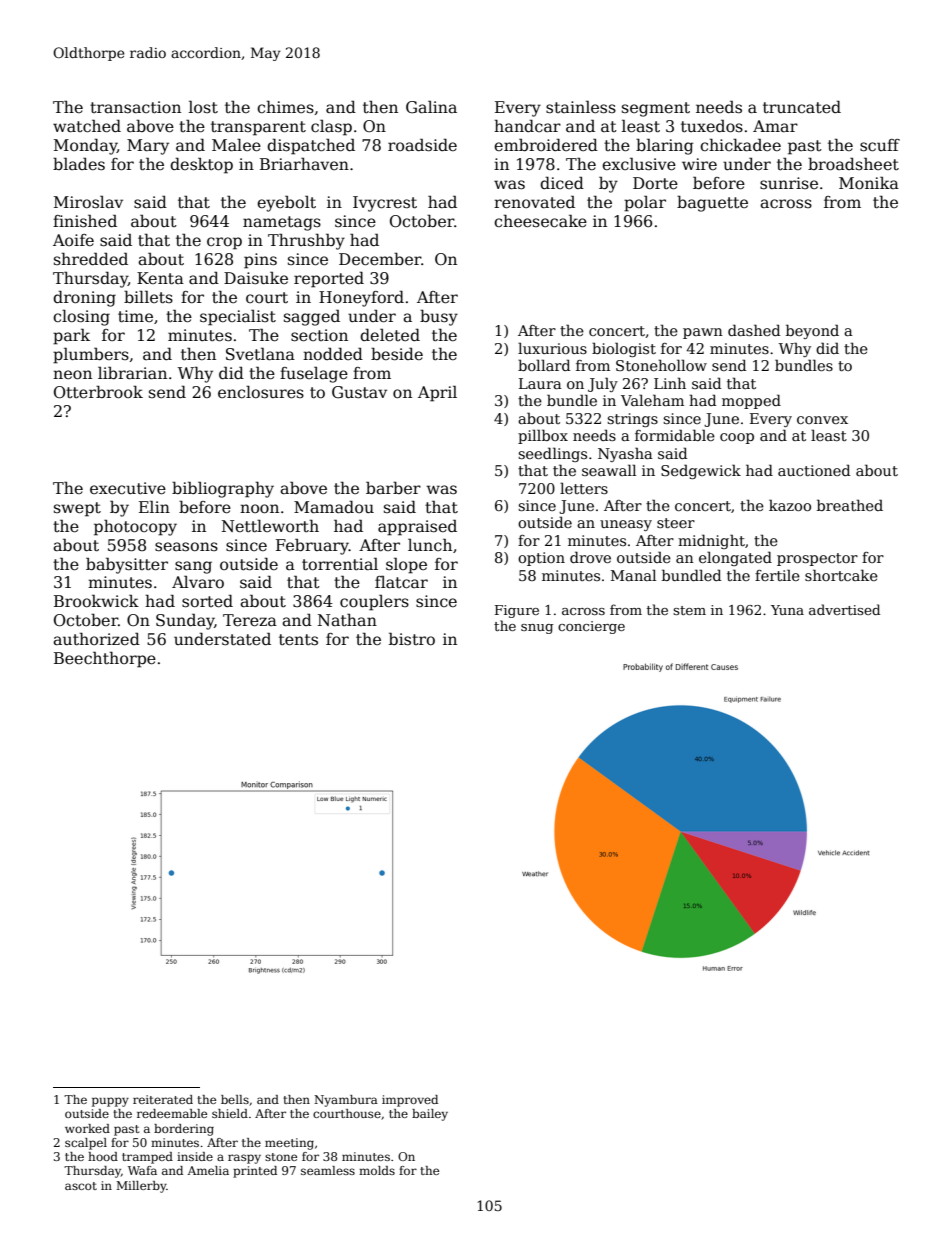 This page has height=1233, width=952. Describe the element at coordinates (430, 1115) in the page. I see `bailey` at that location.
